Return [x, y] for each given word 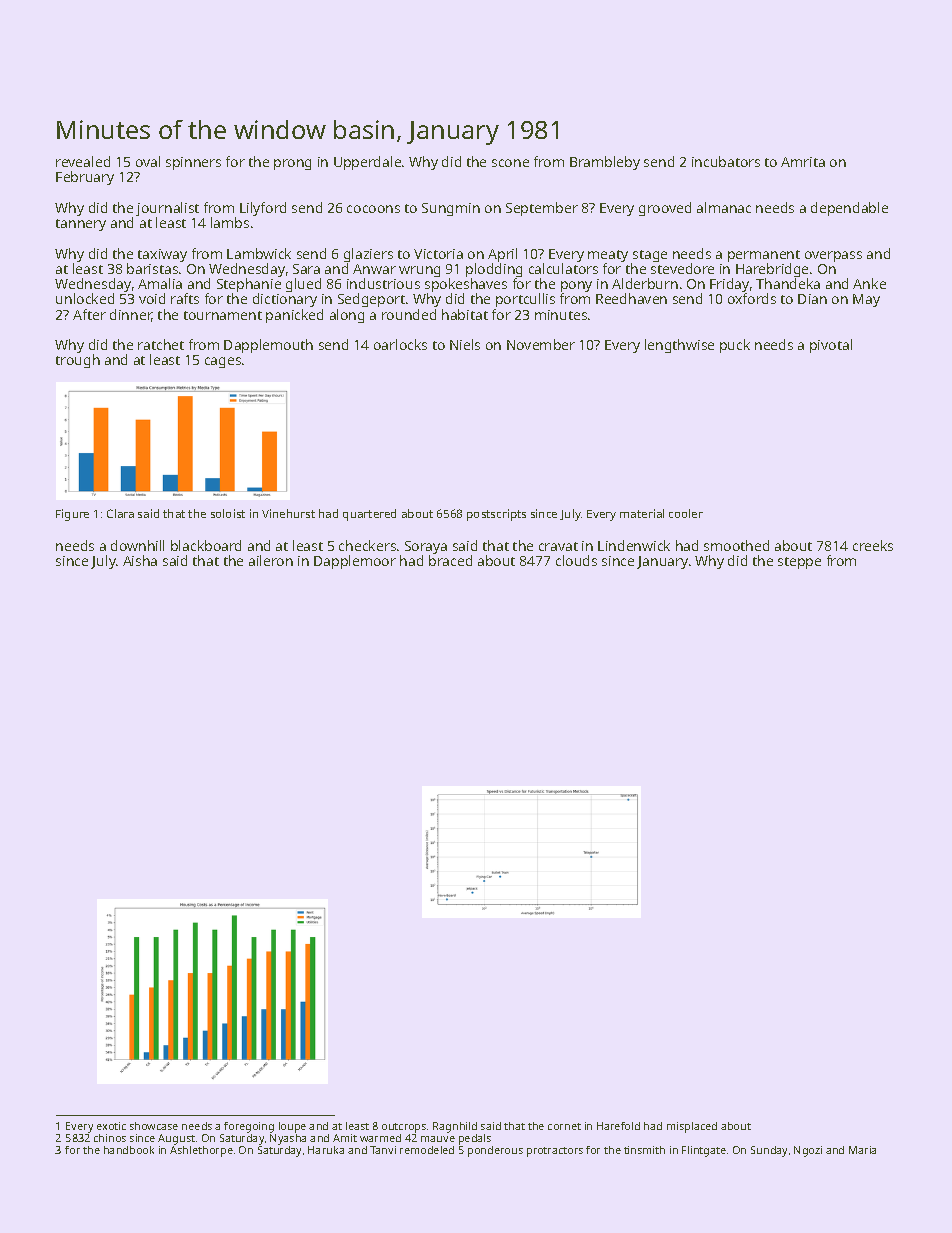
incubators [726, 161]
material [642, 513]
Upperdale [367, 163]
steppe [799, 563]
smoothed [736, 545]
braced [450, 560]
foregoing [249, 1127]
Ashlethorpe [201, 1151]
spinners [193, 163]
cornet [564, 1126]
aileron [271, 560]
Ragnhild [455, 1127]
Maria [862, 1150]
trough [78, 361]
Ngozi [808, 1151]
